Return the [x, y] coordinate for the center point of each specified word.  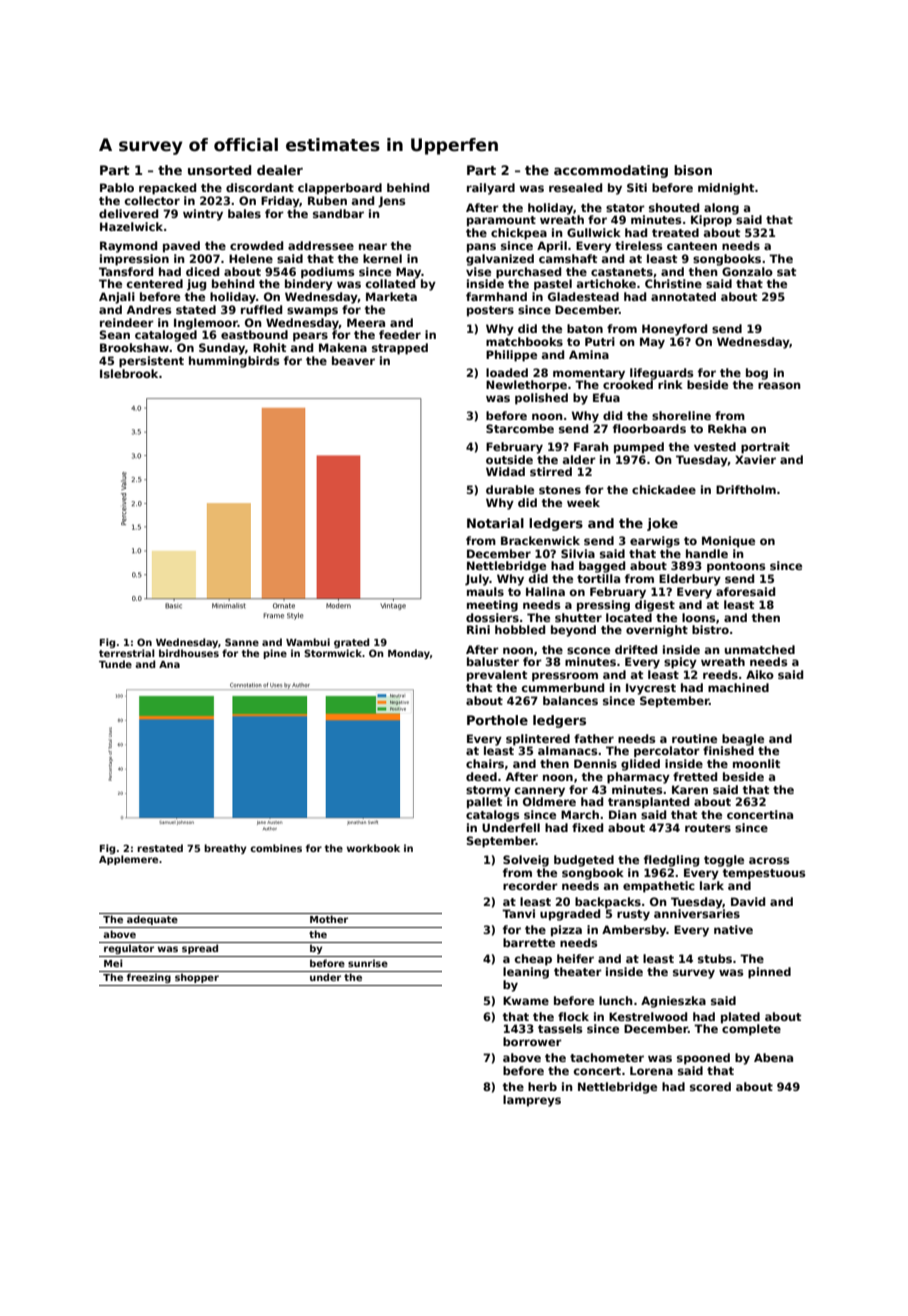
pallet [484, 803]
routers [708, 828]
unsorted [219, 170]
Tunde [115, 664]
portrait [765, 448]
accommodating [611, 171]
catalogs [492, 816]
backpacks [608, 903]
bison [693, 170]
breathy [225, 849]
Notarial [495, 523]
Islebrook [129, 373]
